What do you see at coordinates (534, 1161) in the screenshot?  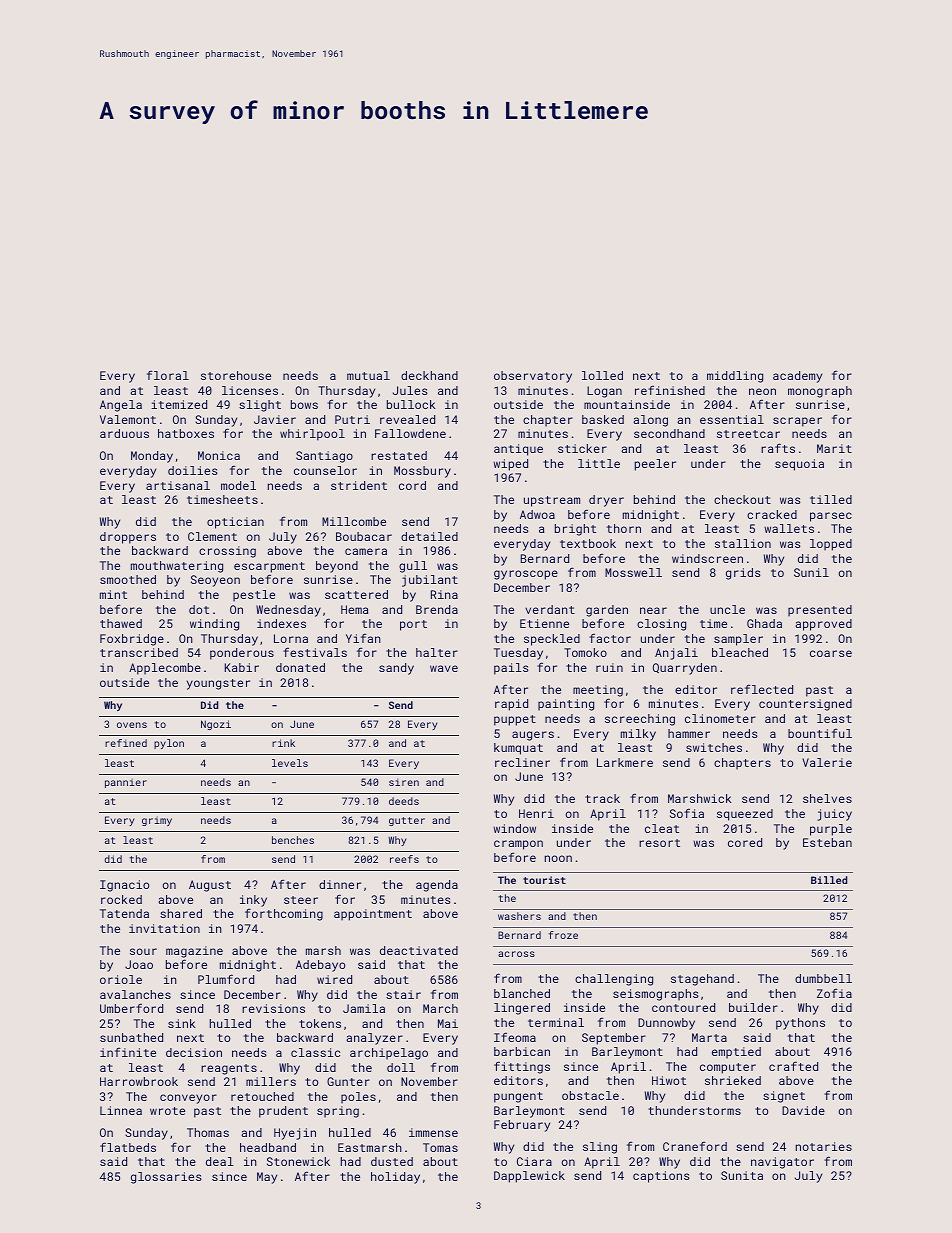 I see `Ciara` at bounding box center [534, 1161].
